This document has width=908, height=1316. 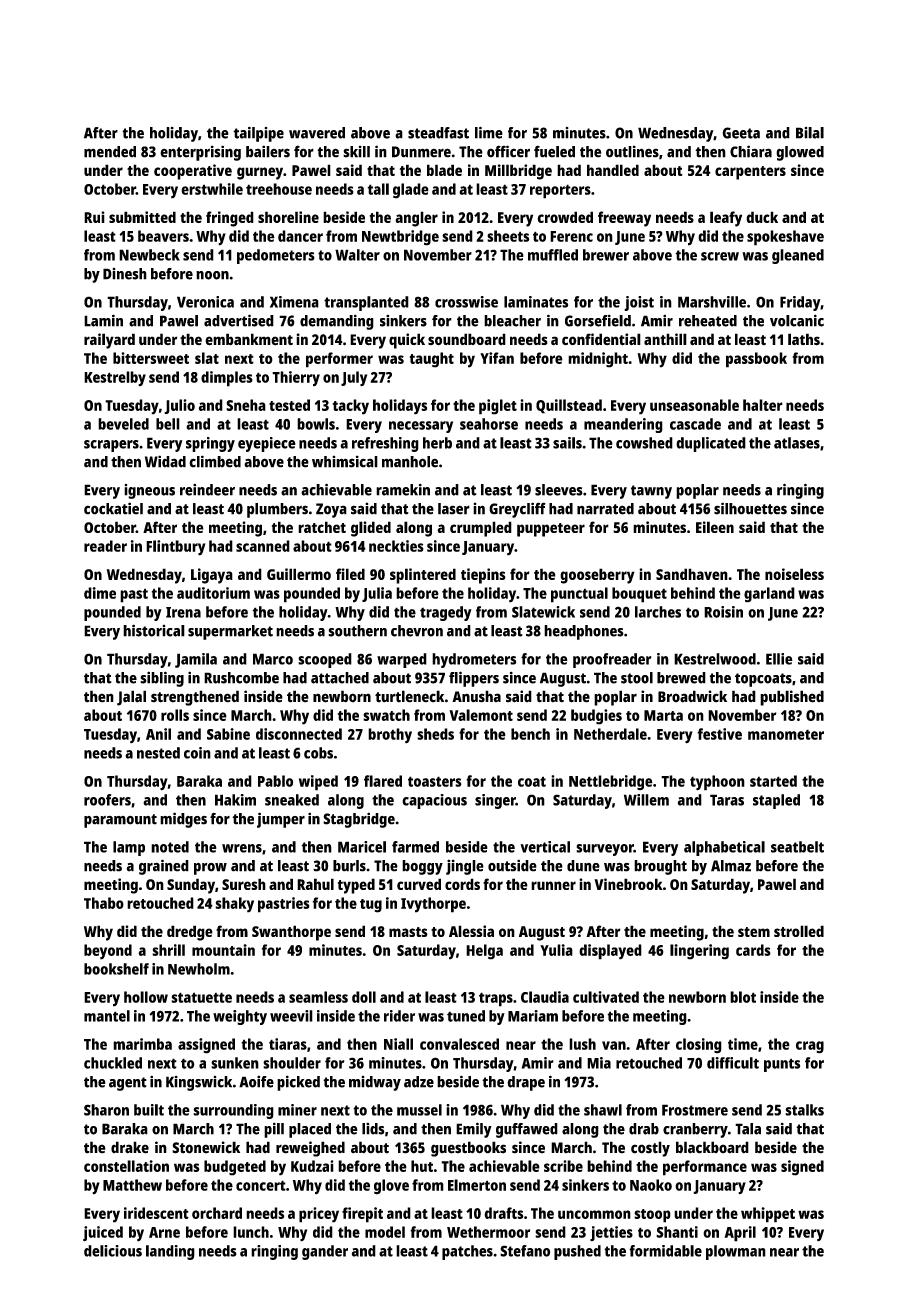 I want to click on orchard, so click(x=217, y=1213).
